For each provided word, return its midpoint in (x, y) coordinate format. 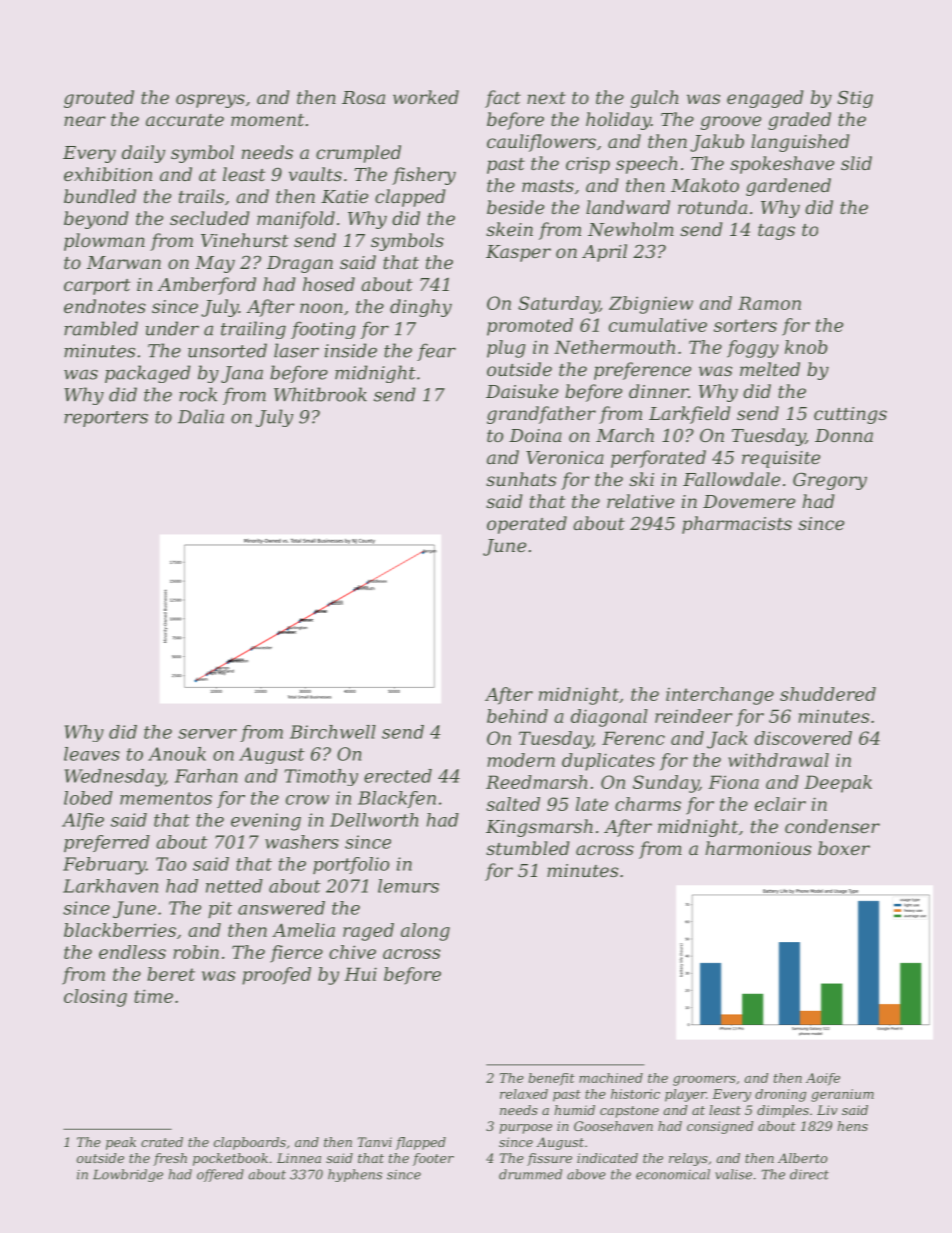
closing (95, 998)
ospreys (210, 101)
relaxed (524, 1094)
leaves (92, 754)
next (546, 98)
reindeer (693, 716)
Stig (855, 99)
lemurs (408, 886)
